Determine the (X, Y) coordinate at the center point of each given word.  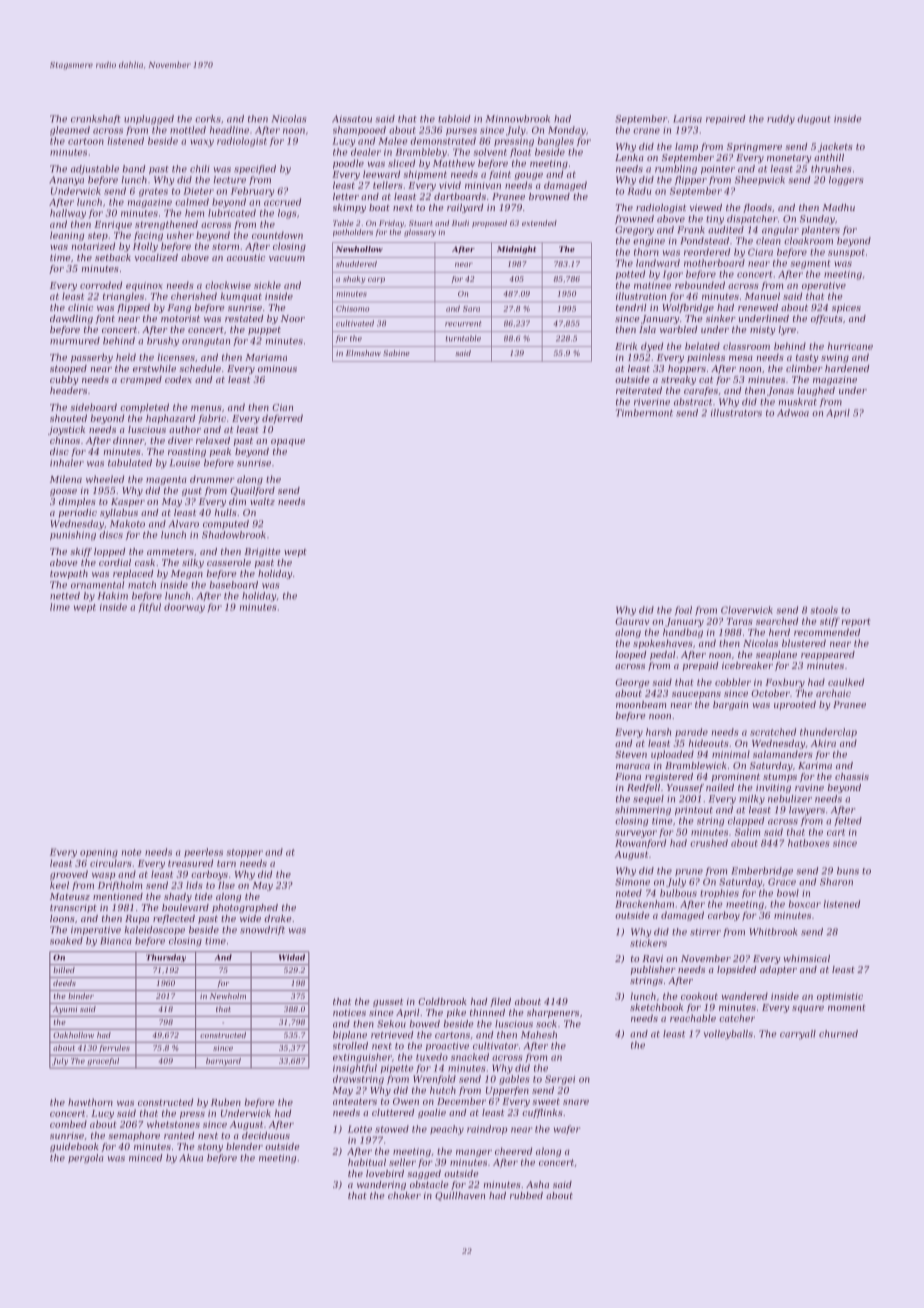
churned (838, 1034)
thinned (487, 1012)
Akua (191, 1158)
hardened (847, 368)
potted (630, 274)
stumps (780, 778)
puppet (264, 331)
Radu (639, 191)
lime (60, 607)
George (632, 683)
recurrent (463, 324)
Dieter (198, 191)
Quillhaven (460, 1196)
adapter (778, 970)
